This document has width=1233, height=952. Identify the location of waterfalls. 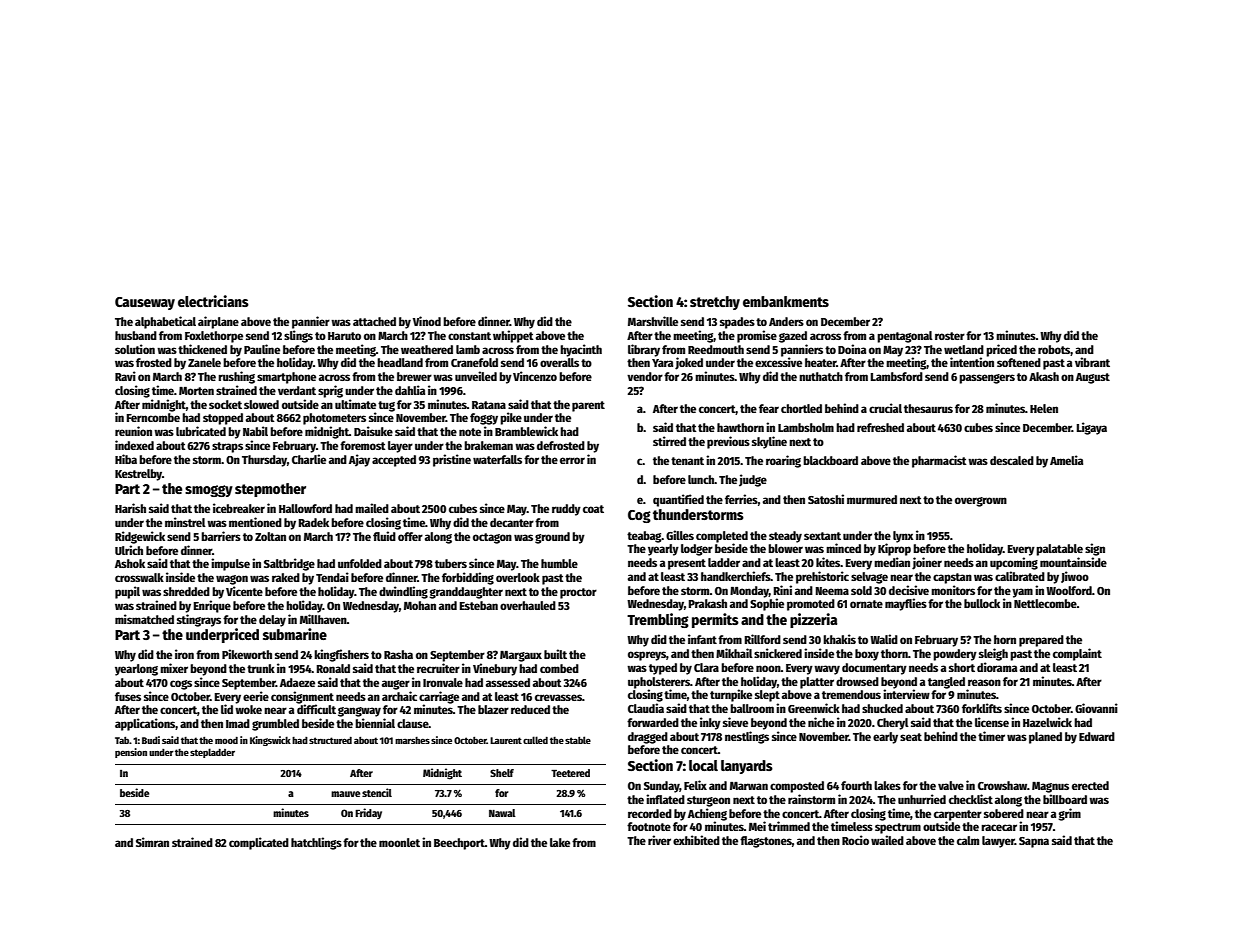
(497, 459).
